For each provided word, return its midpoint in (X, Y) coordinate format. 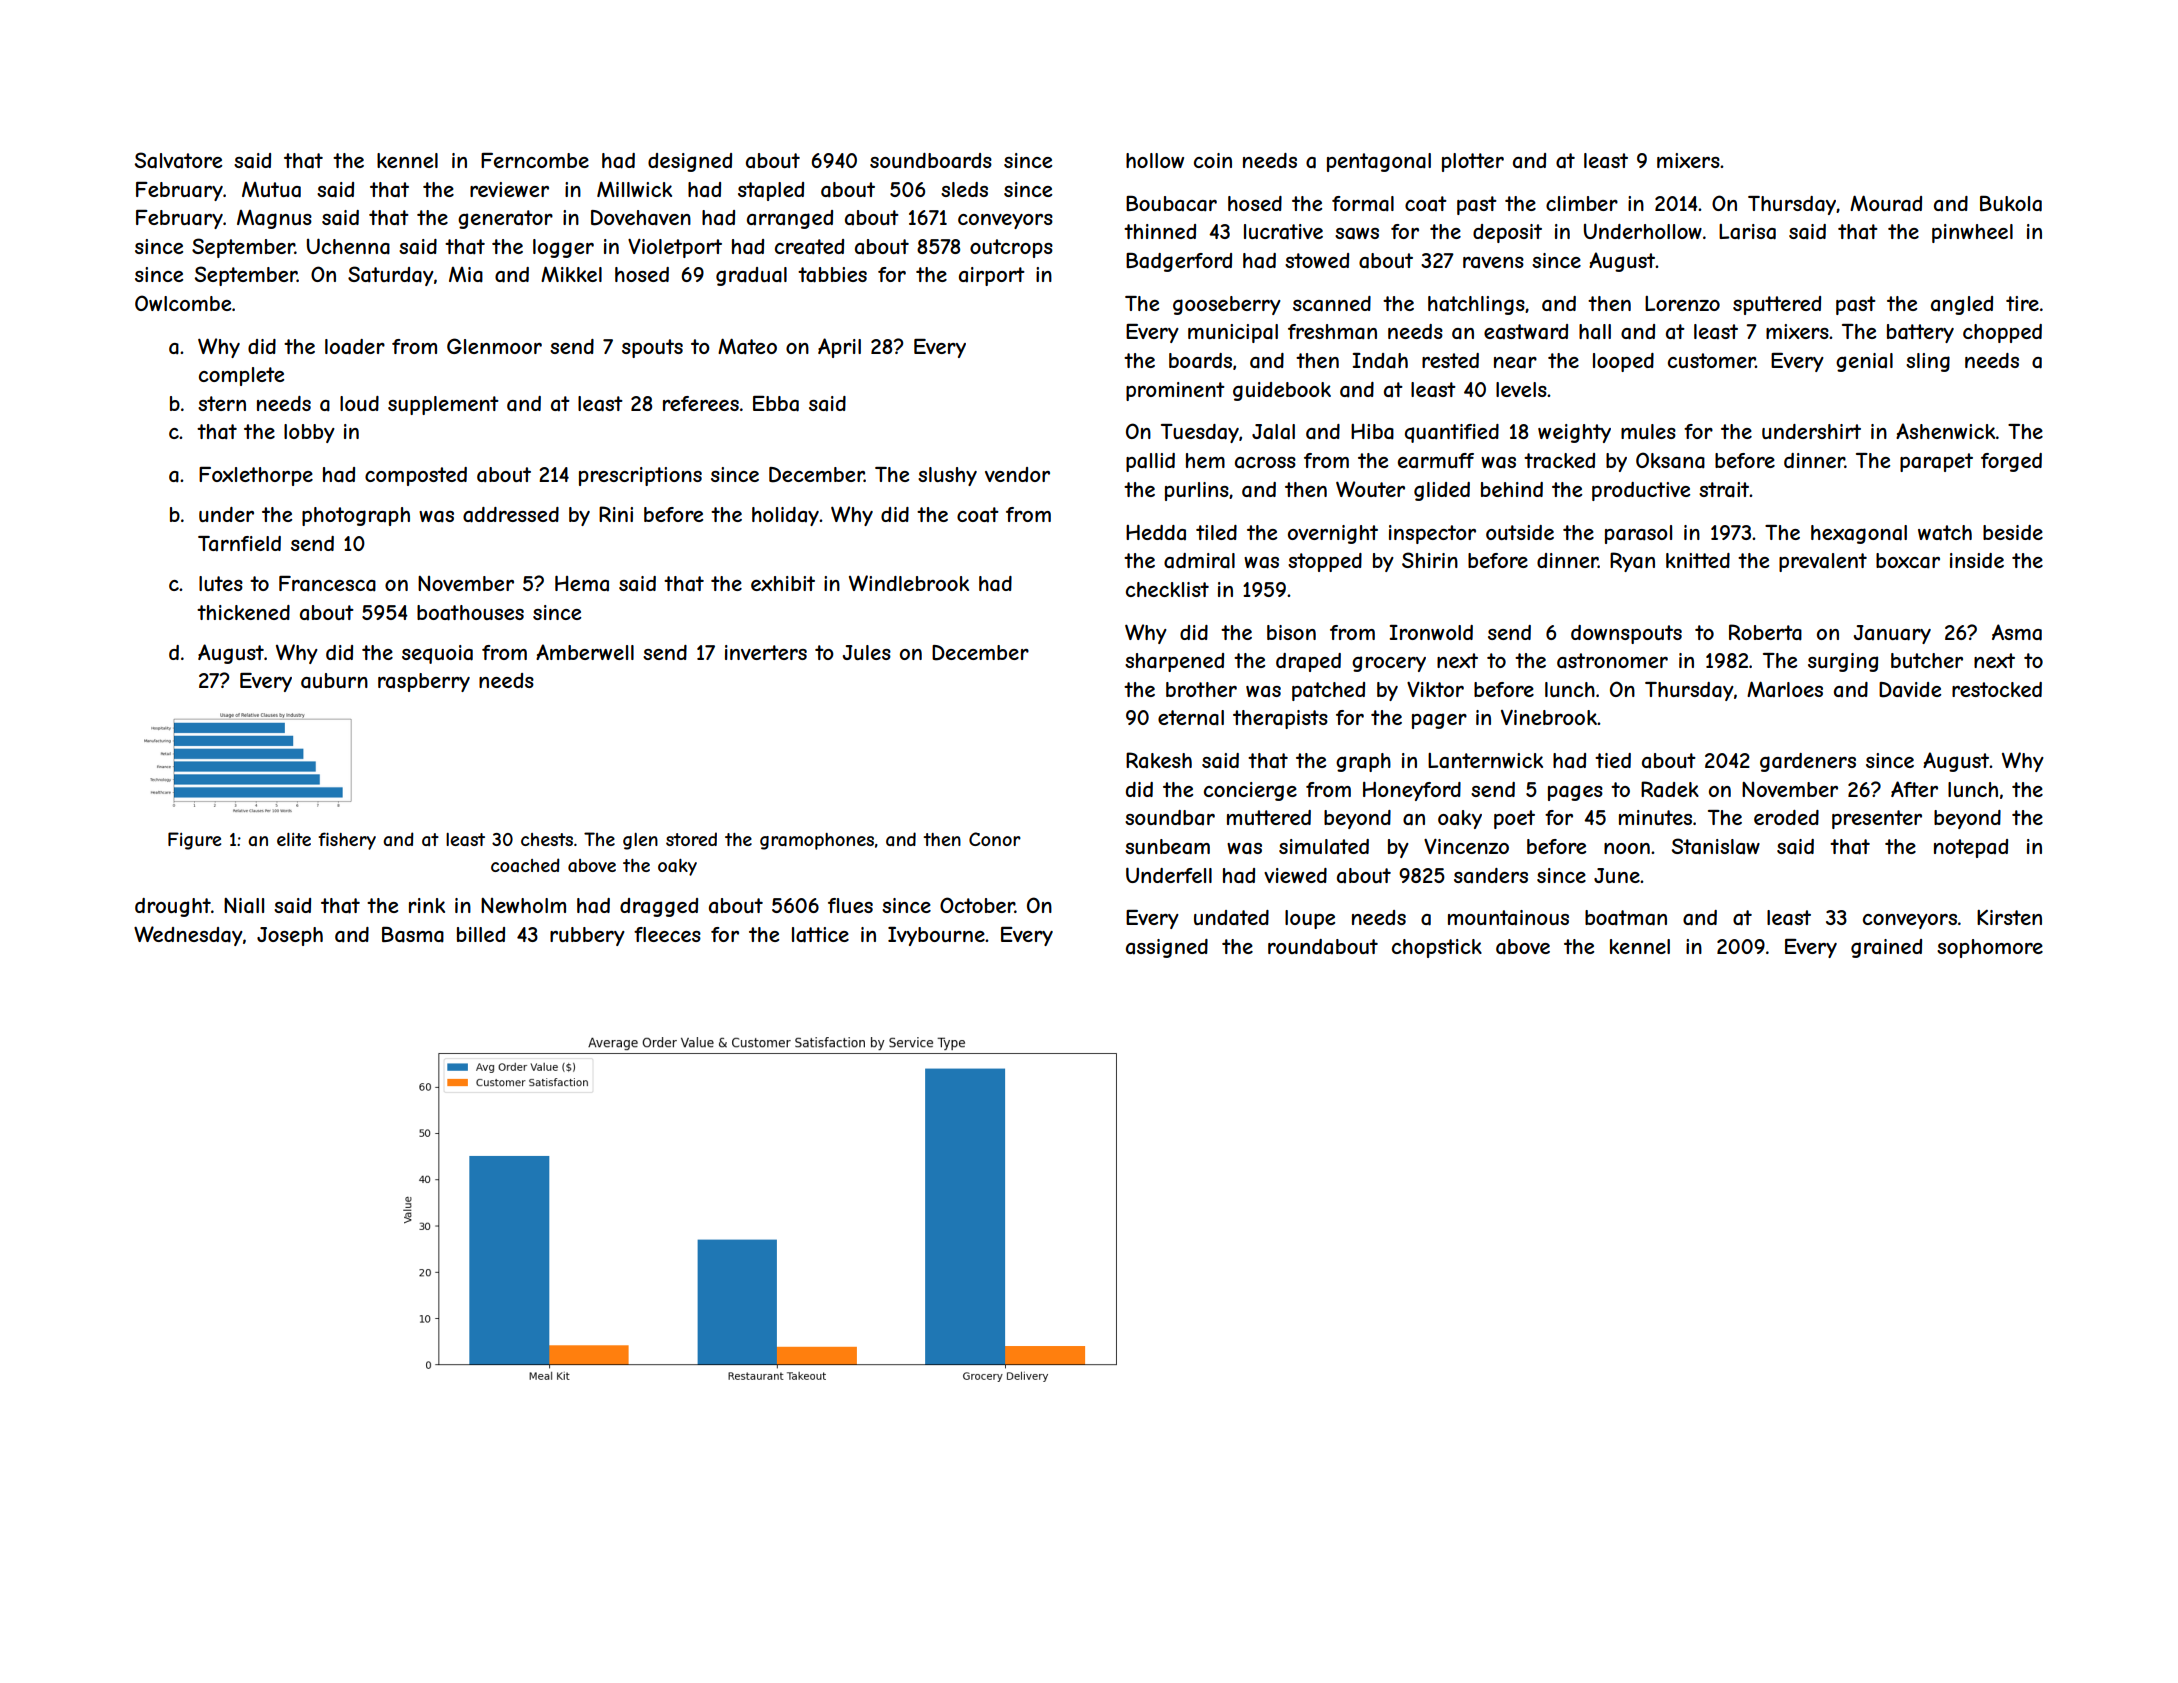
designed (690, 162)
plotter (1473, 162)
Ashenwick (1946, 431)
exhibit (783, 583)
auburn (334, 681)
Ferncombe (535, 160)
